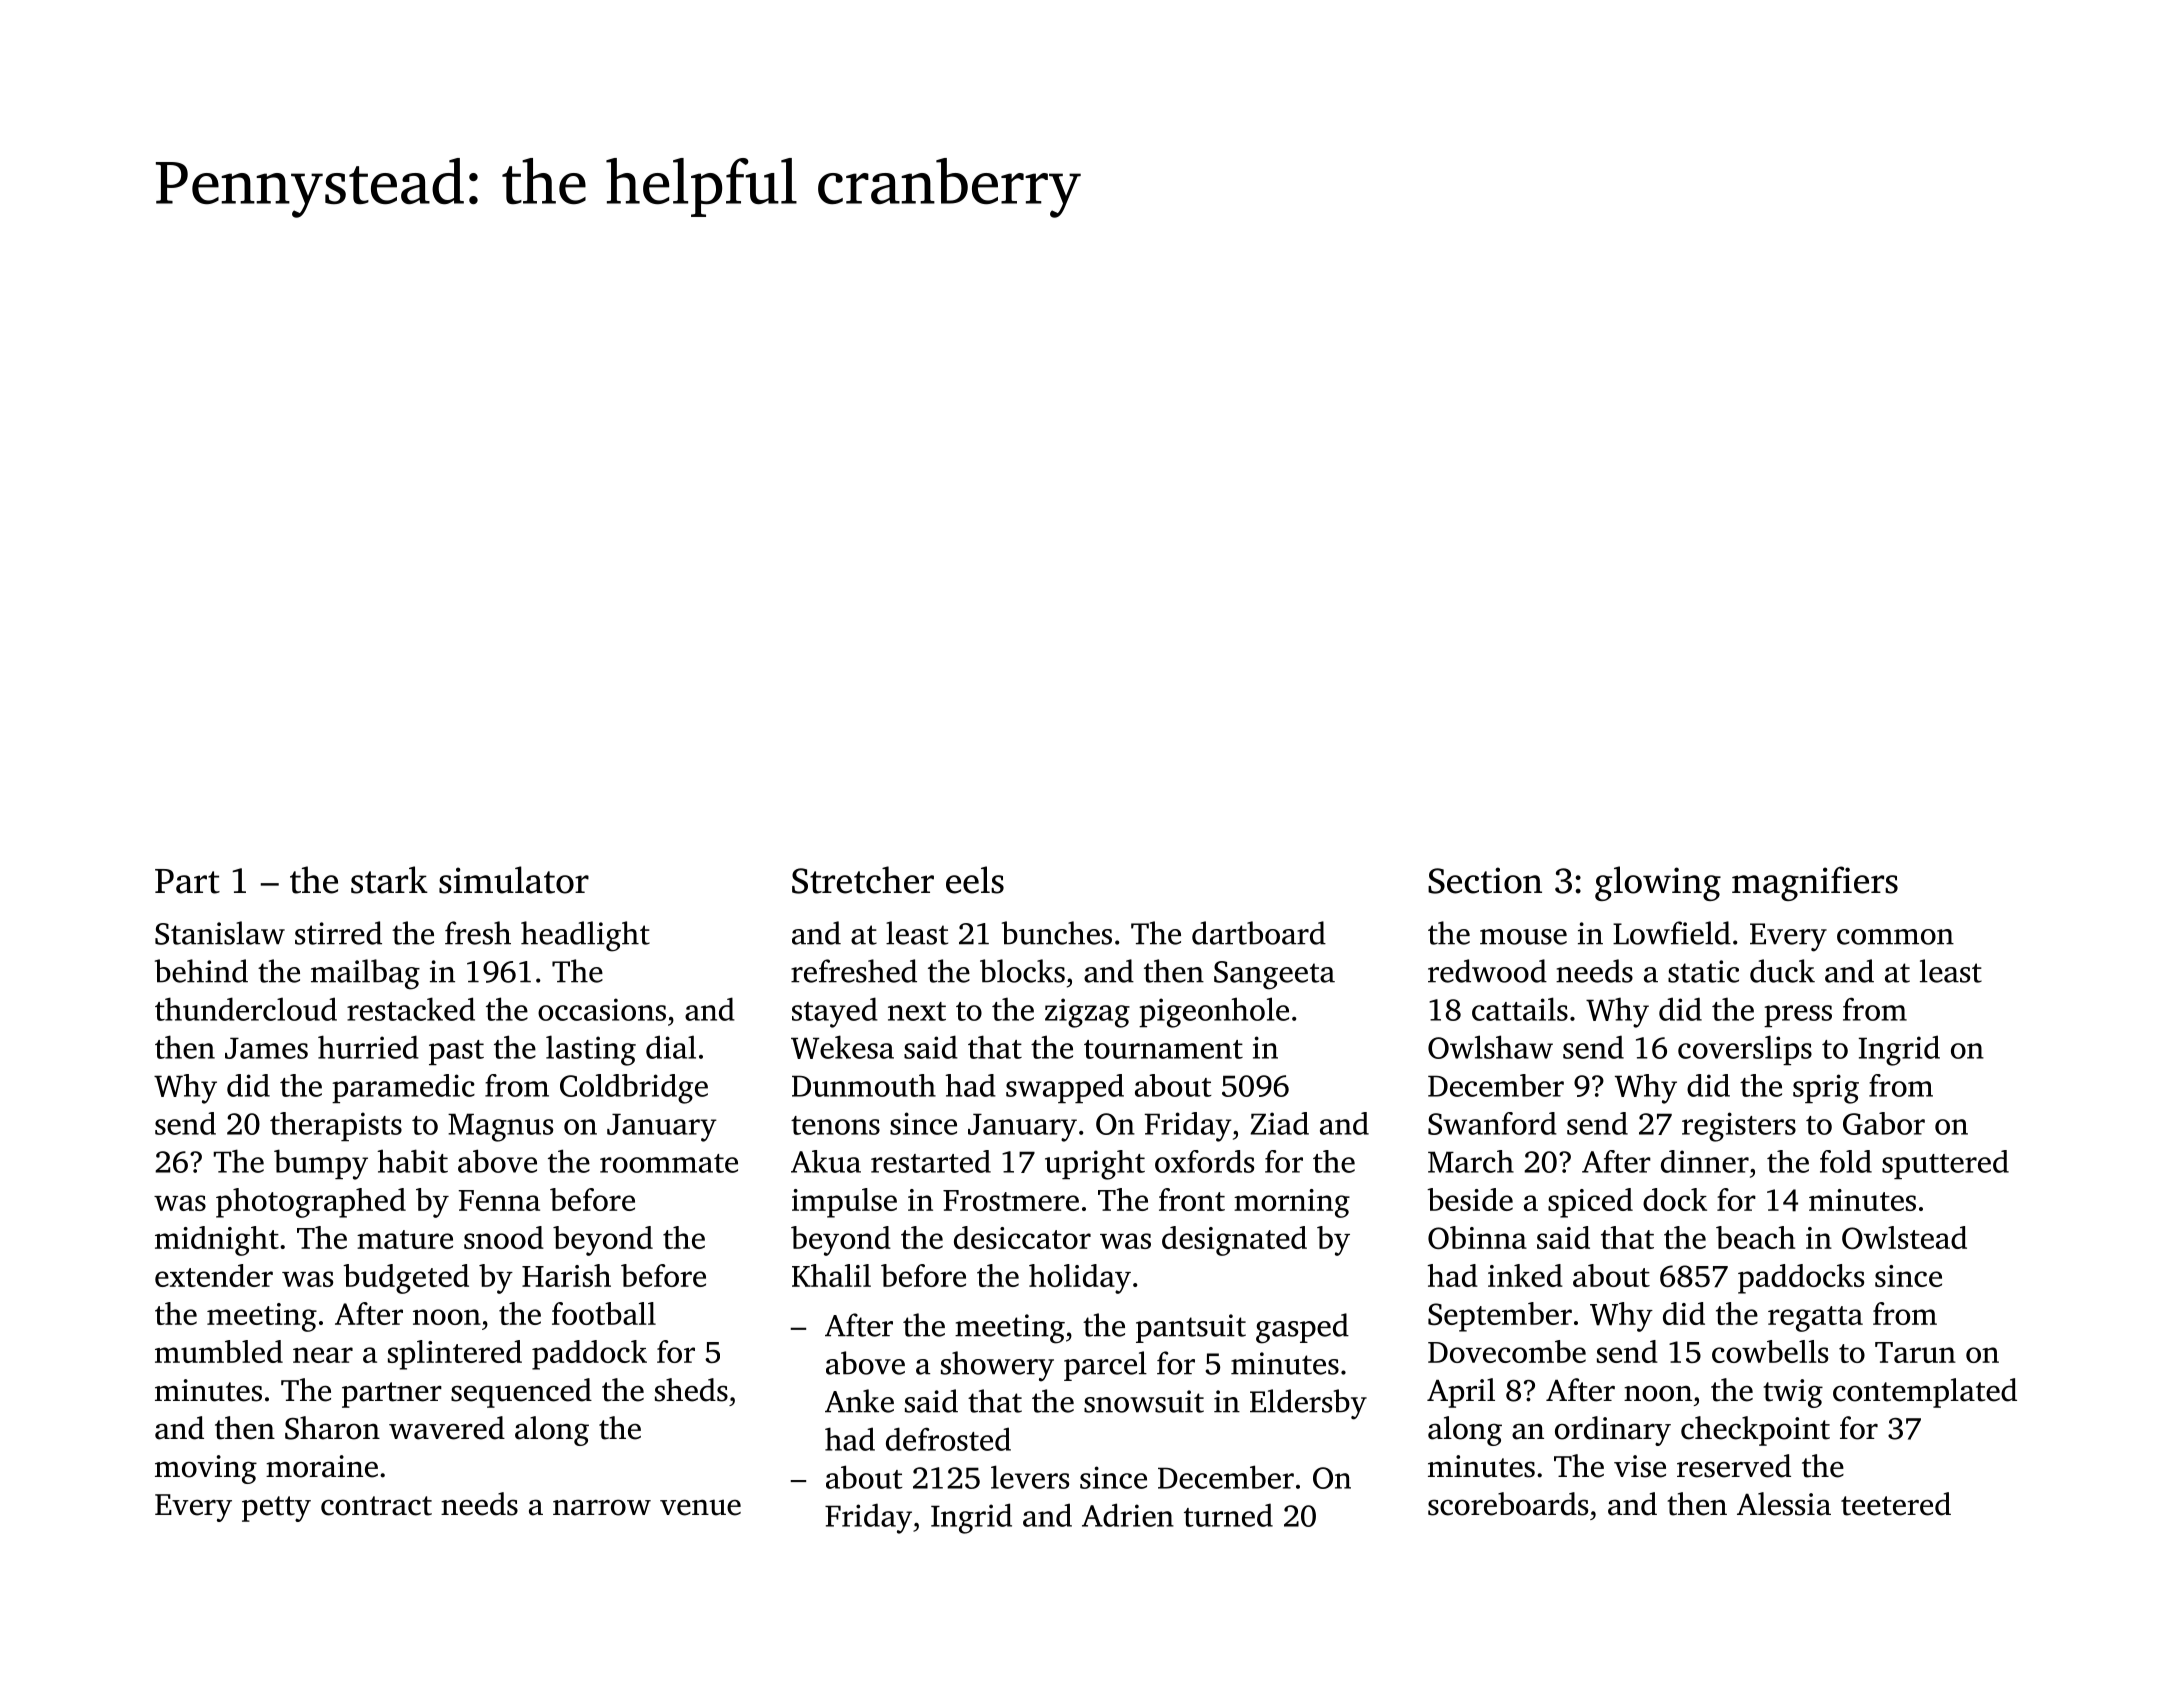  What do you see at coordinates (1128, 1515) in the document?
I see `Adrien` at bounding box center [1128, 1515].
